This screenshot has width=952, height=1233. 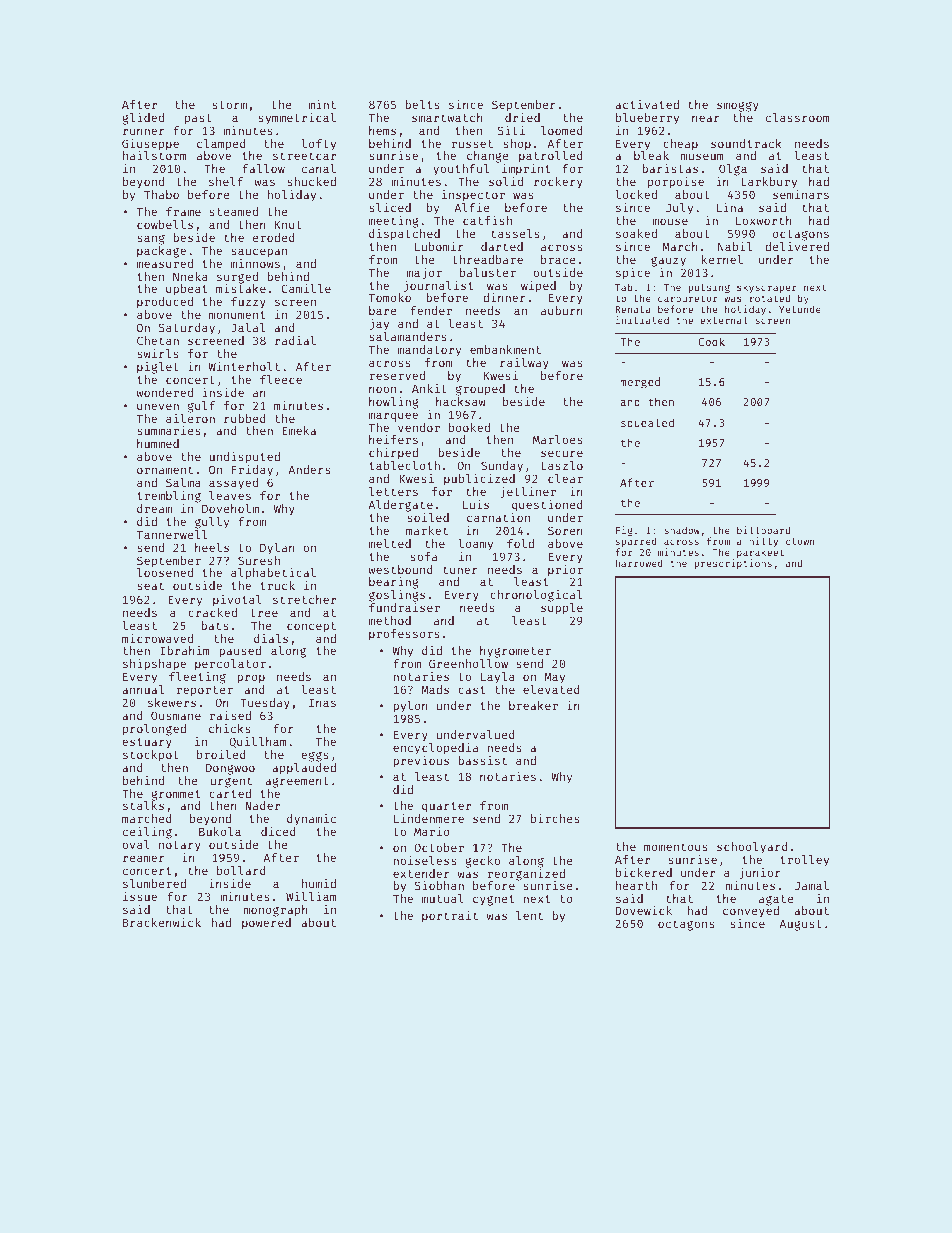 What do you see at coordinates (624, 531) in the screenshot?
I see `Fig` at bounding box center [624, 531].
